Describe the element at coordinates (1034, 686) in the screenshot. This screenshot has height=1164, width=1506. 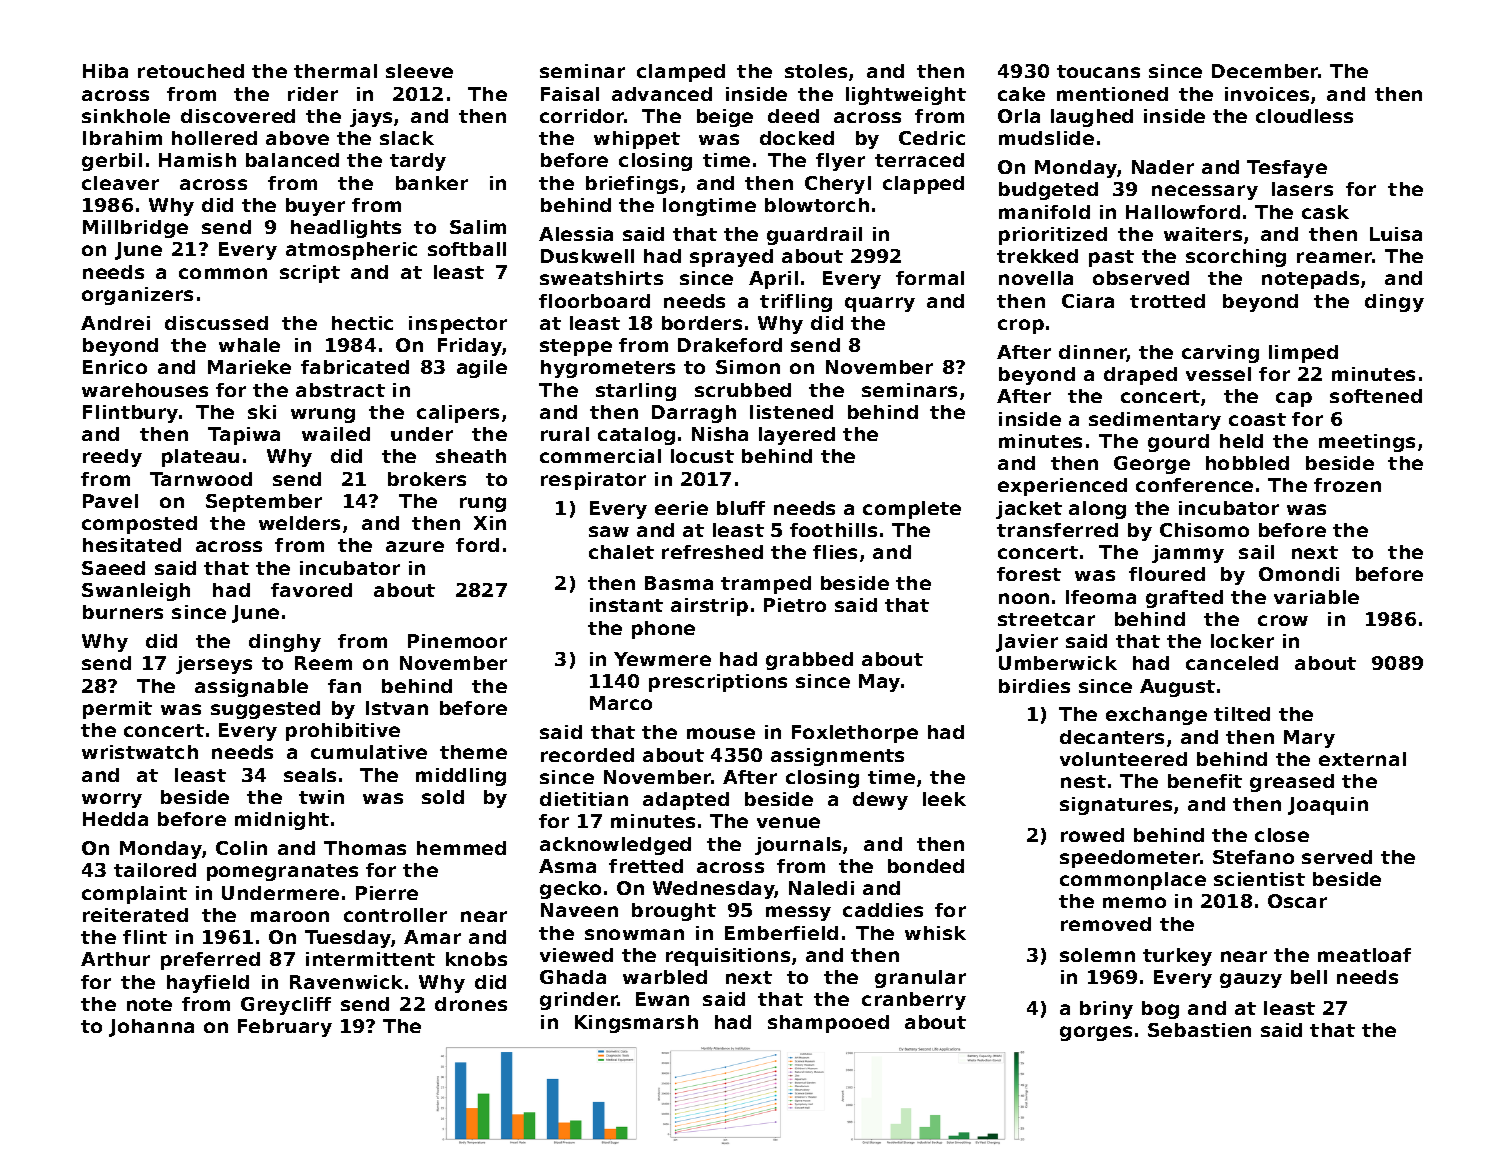
I see `birdies` at that location.
